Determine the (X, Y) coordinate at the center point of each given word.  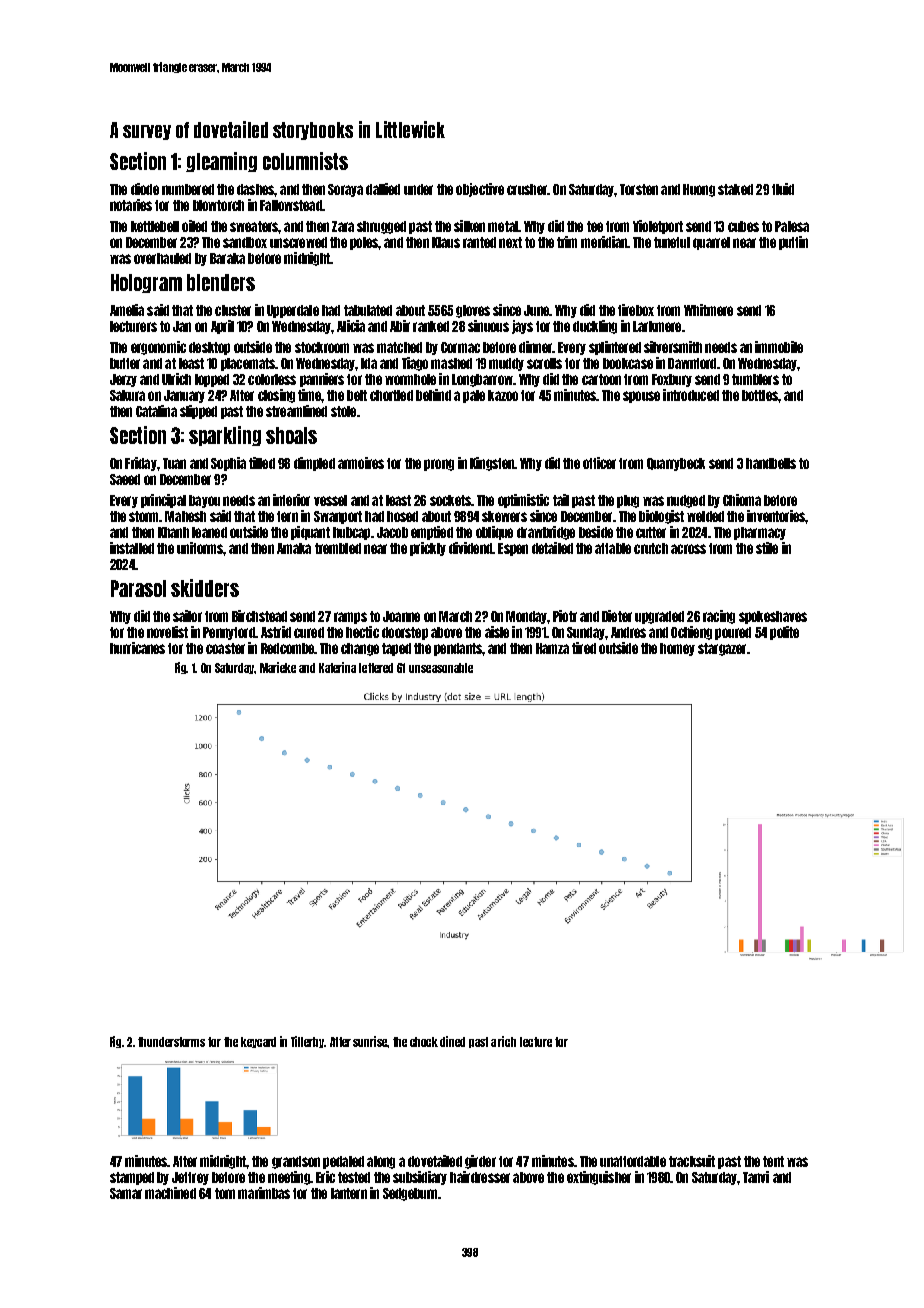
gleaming (221, 162)
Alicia (351, 326)
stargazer (722, 649)
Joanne (401, 616)
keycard (258, 1042)
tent (773, 1161)
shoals (291, 435)
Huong (699, 190)
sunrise (370, 1041)
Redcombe (288, 648)
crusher (527, 189)
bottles (760, 395)
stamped (132, 1178)
